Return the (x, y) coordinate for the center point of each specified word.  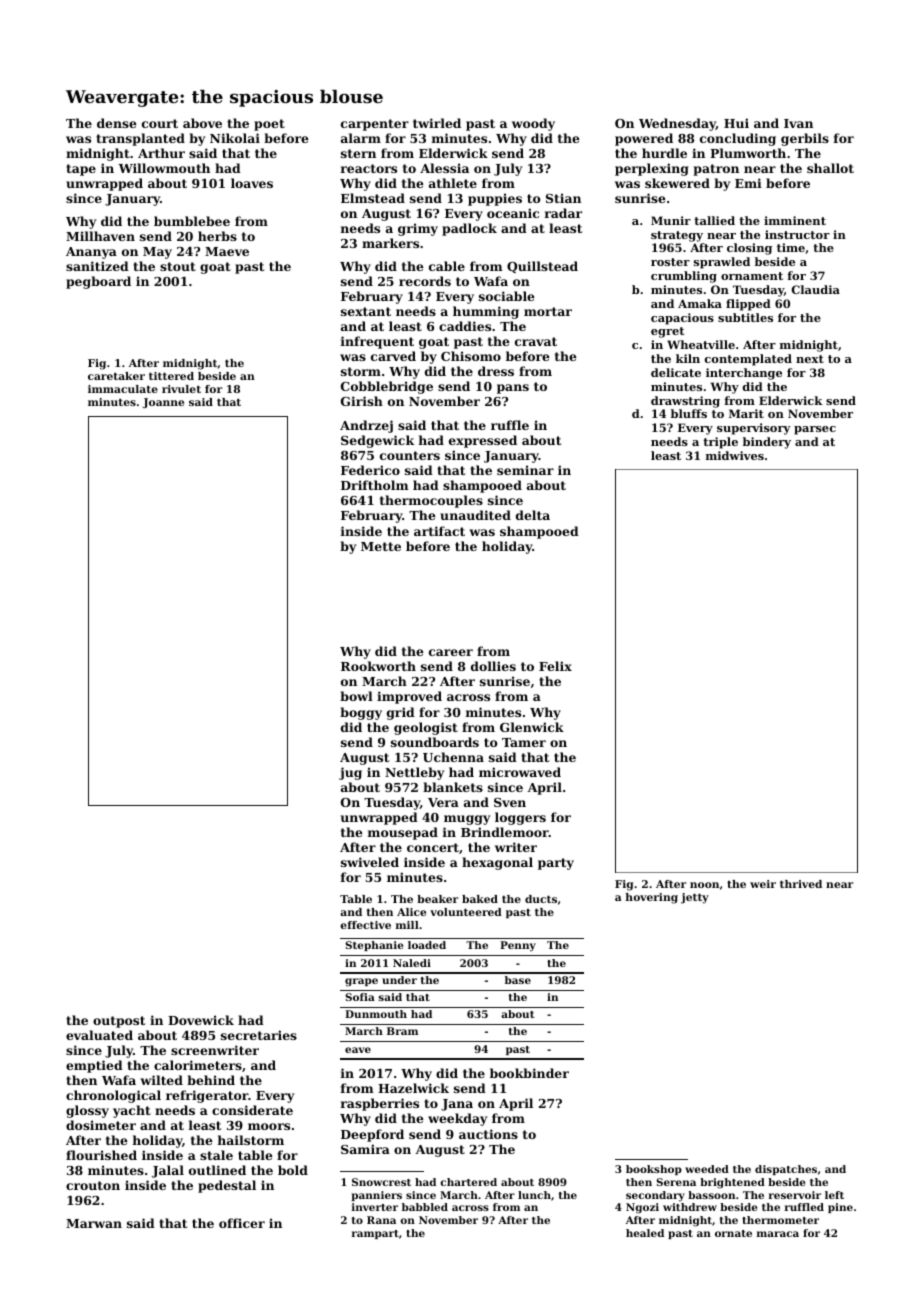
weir (763, 884)
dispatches (786, 1170)
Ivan (798, 123)
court (160, 123)
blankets (453, 787)
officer (242, 1223)
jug (350, 773)
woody (533, 124)
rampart (375, 1234)
